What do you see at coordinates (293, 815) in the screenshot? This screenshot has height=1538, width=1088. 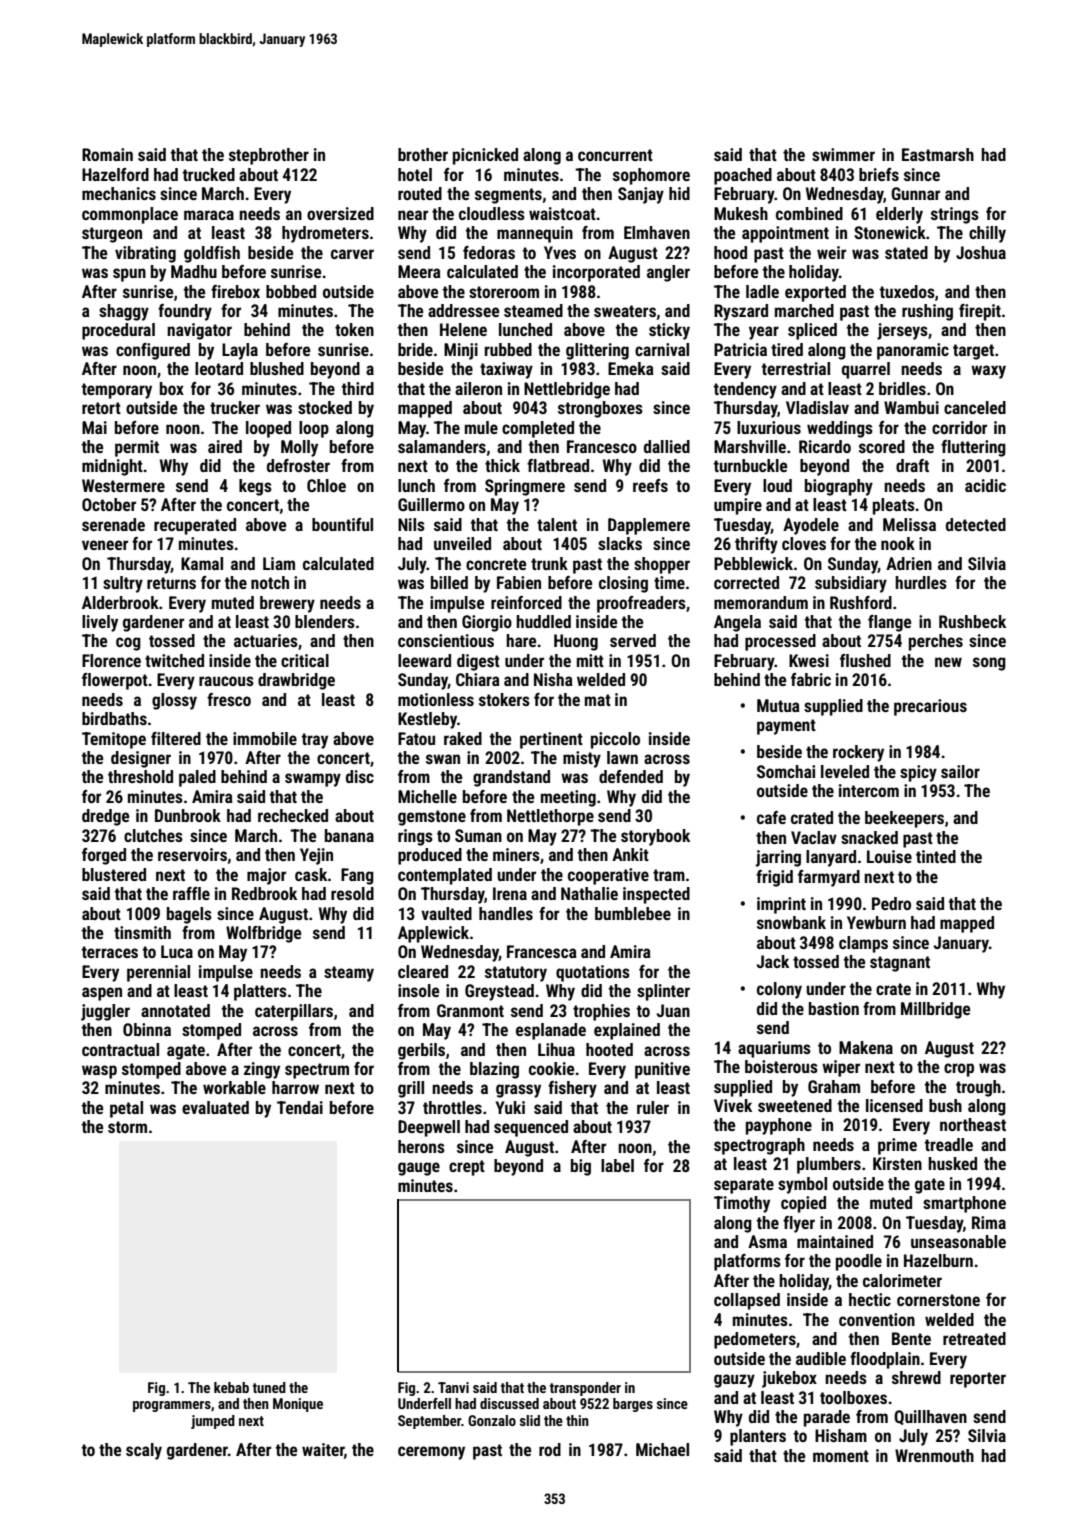 I see `rechecked` at bounding box center [293, 815].
